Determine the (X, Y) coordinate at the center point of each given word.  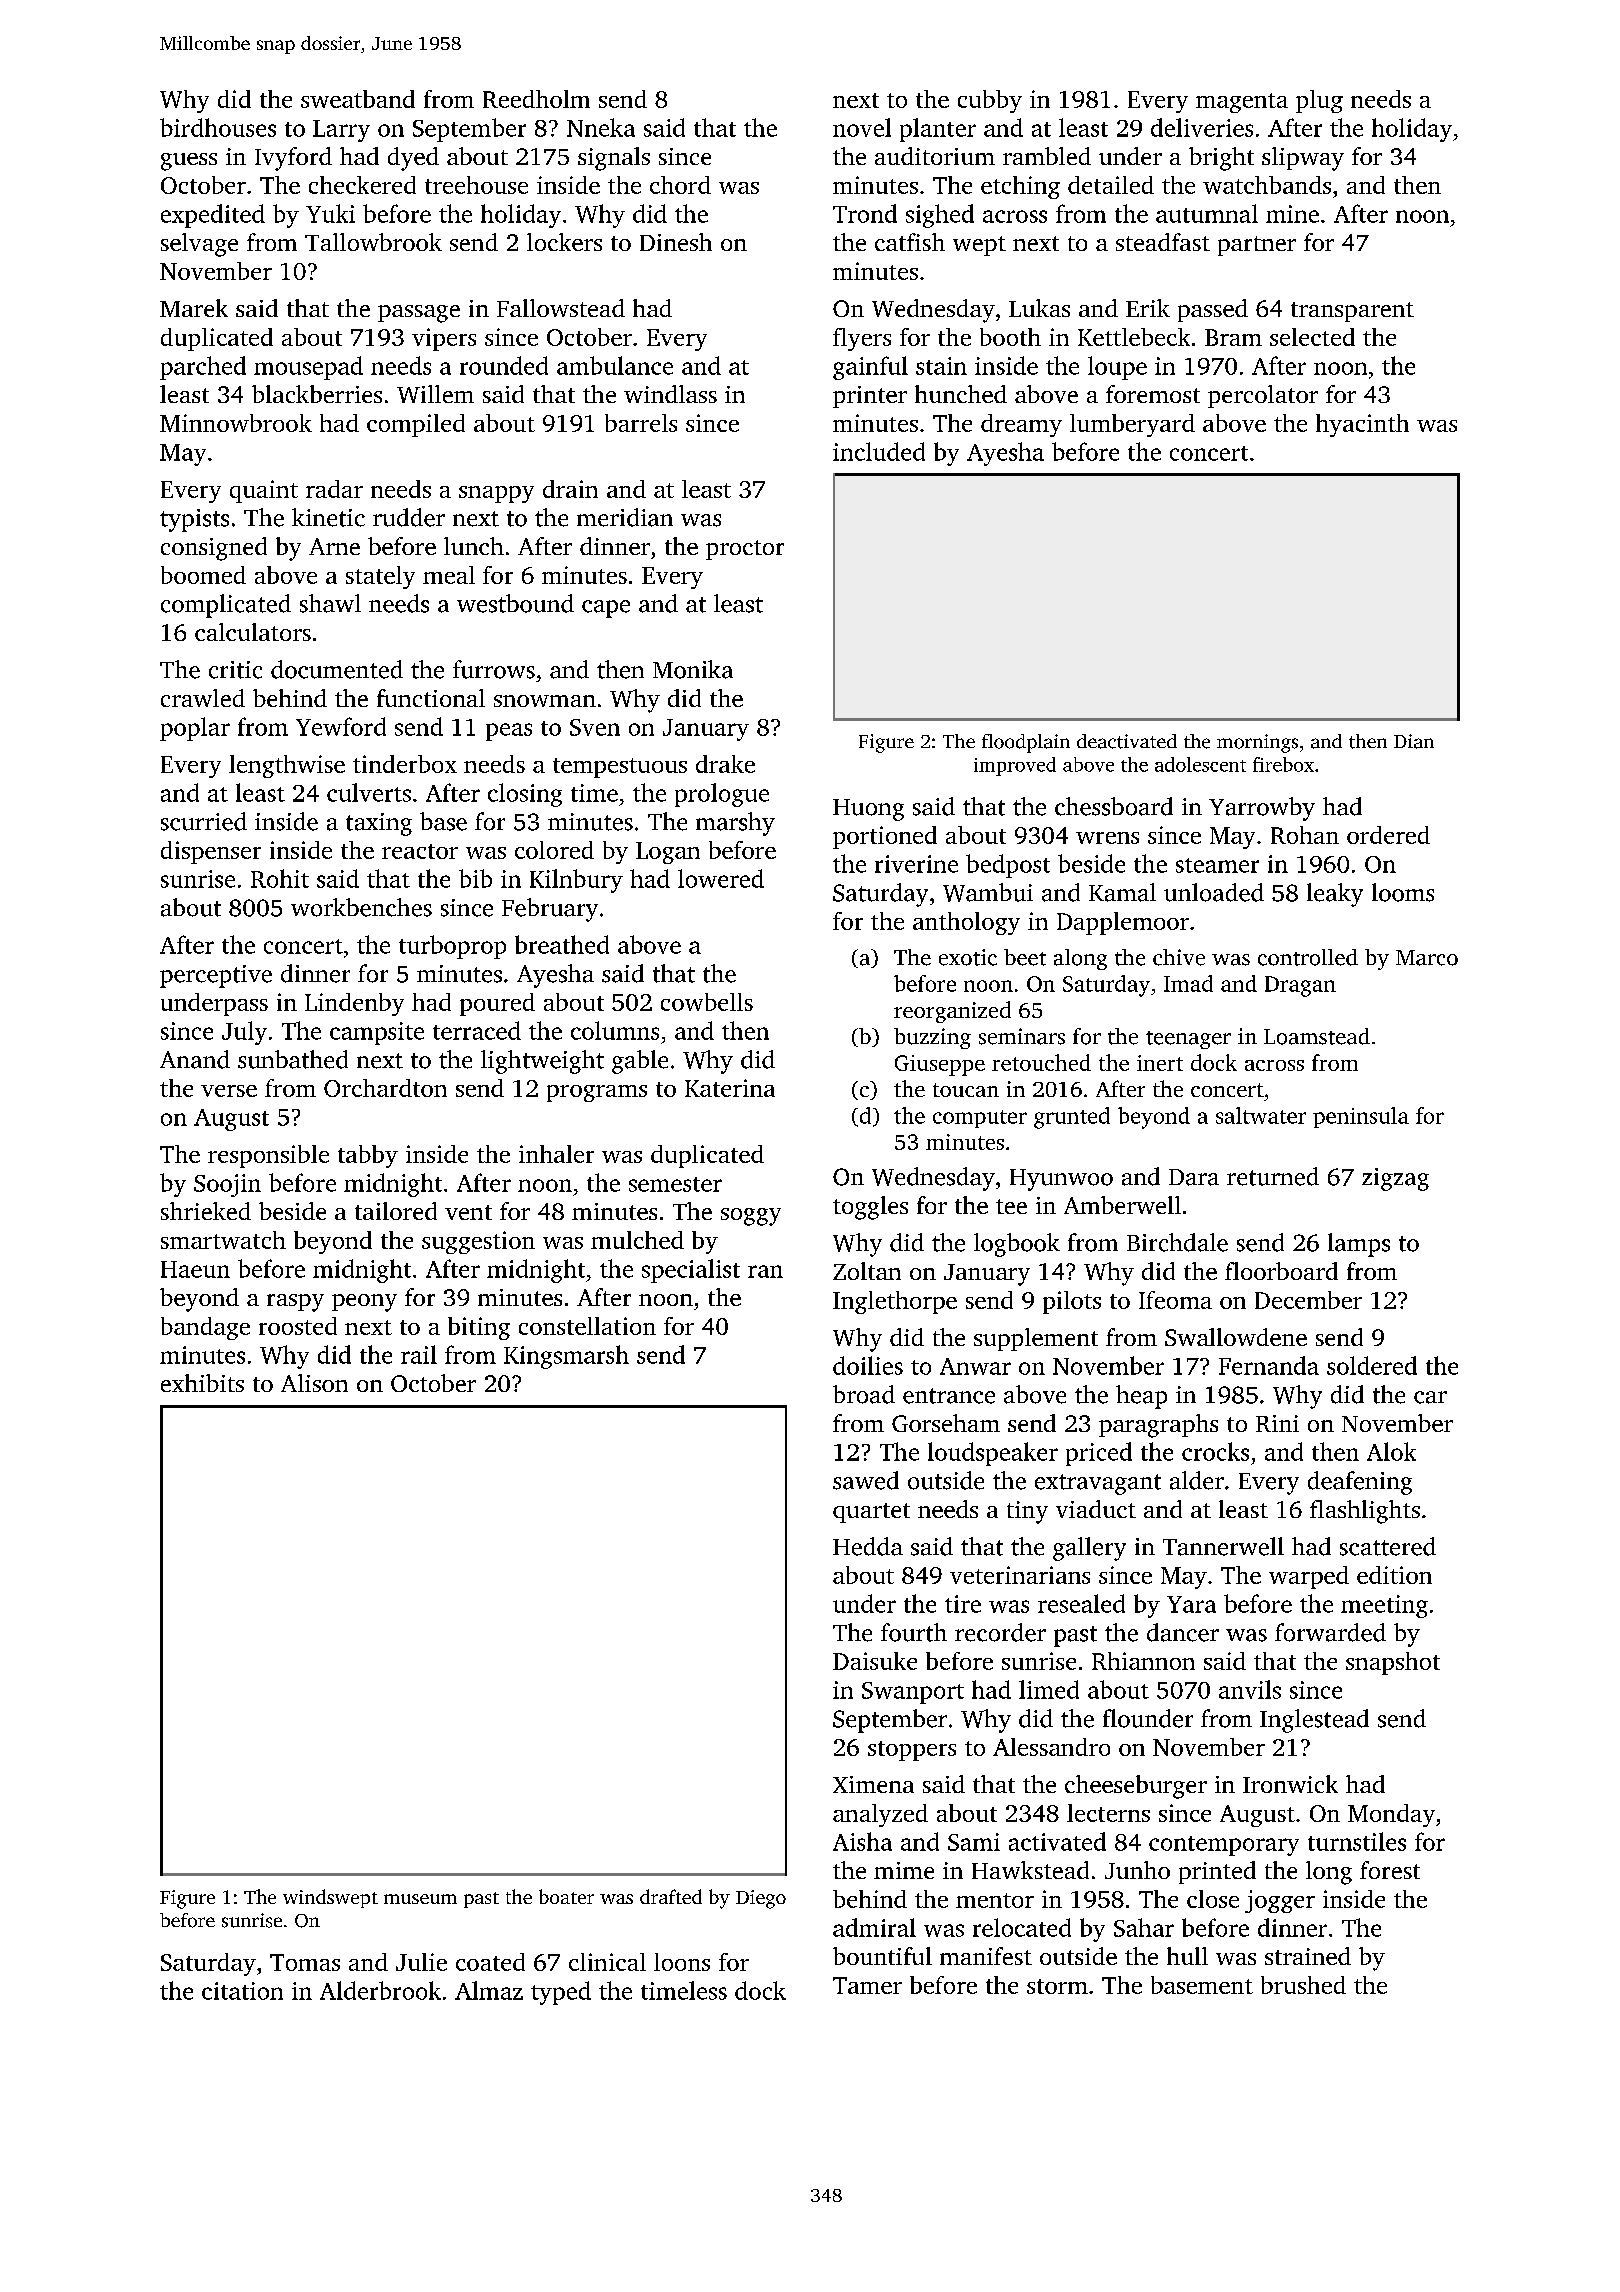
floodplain (1026, 743)
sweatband (358, 99)
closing (525, 795)
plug (1319, 101)
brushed (1303, 1985)
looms (1403, 892)
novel (862, 127)
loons (682, 1962)
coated (490, 1962)
